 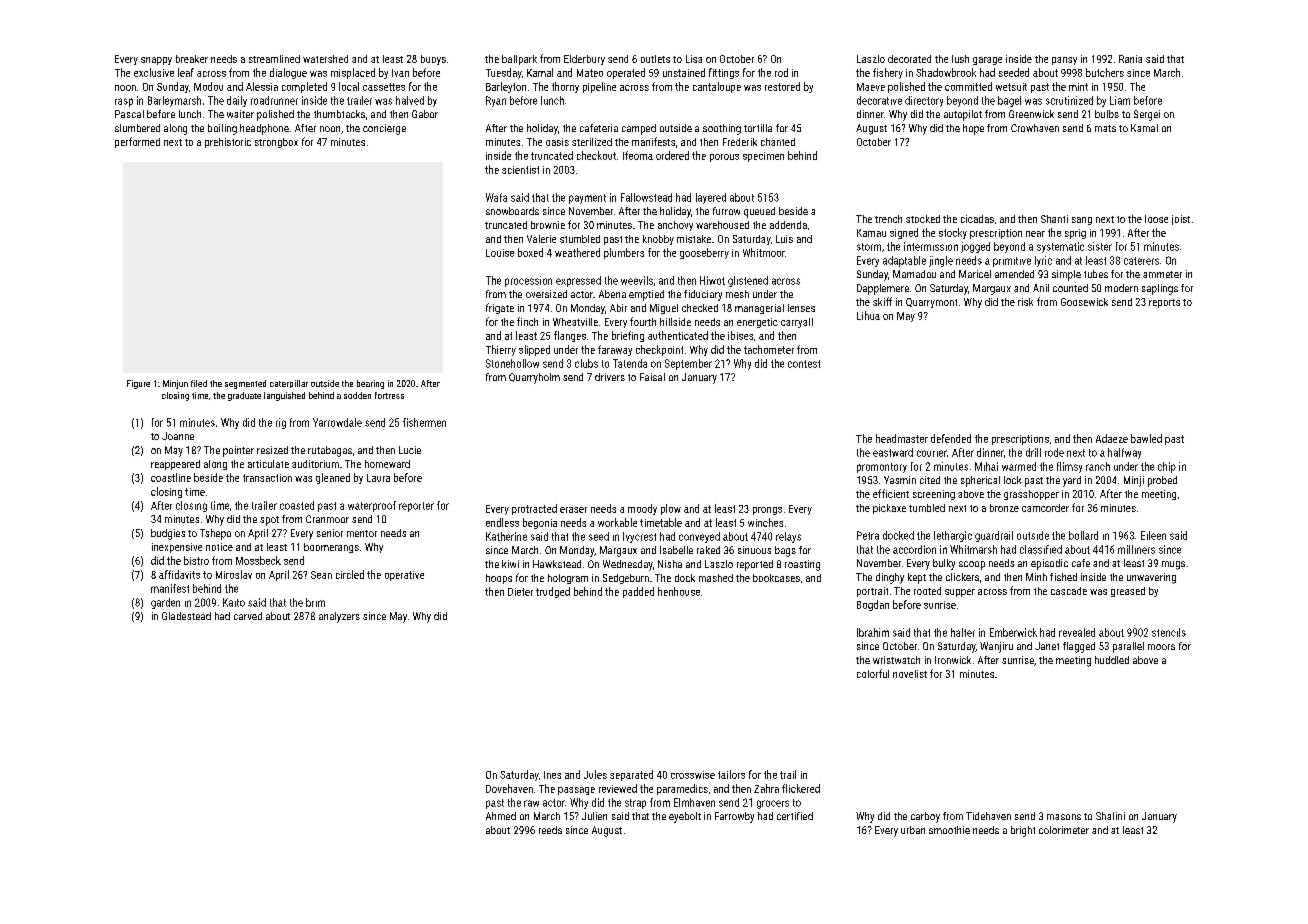 What do you see at coordinates (754, 550) in the screenshot?
I see `sinuous` at bounding box center [754, 550].
